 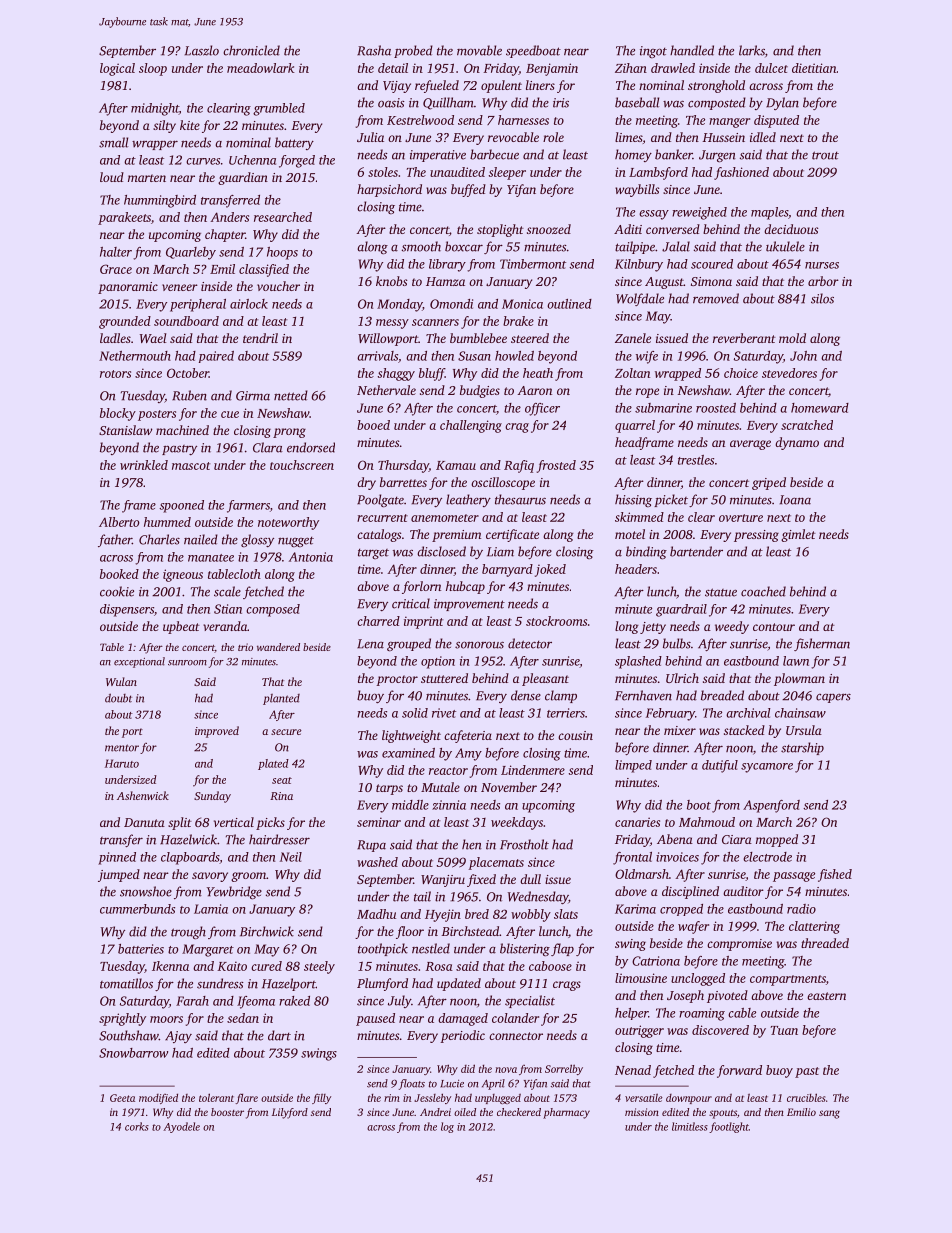 I want to click on Ayodele, so click(x=181, y=1127).
